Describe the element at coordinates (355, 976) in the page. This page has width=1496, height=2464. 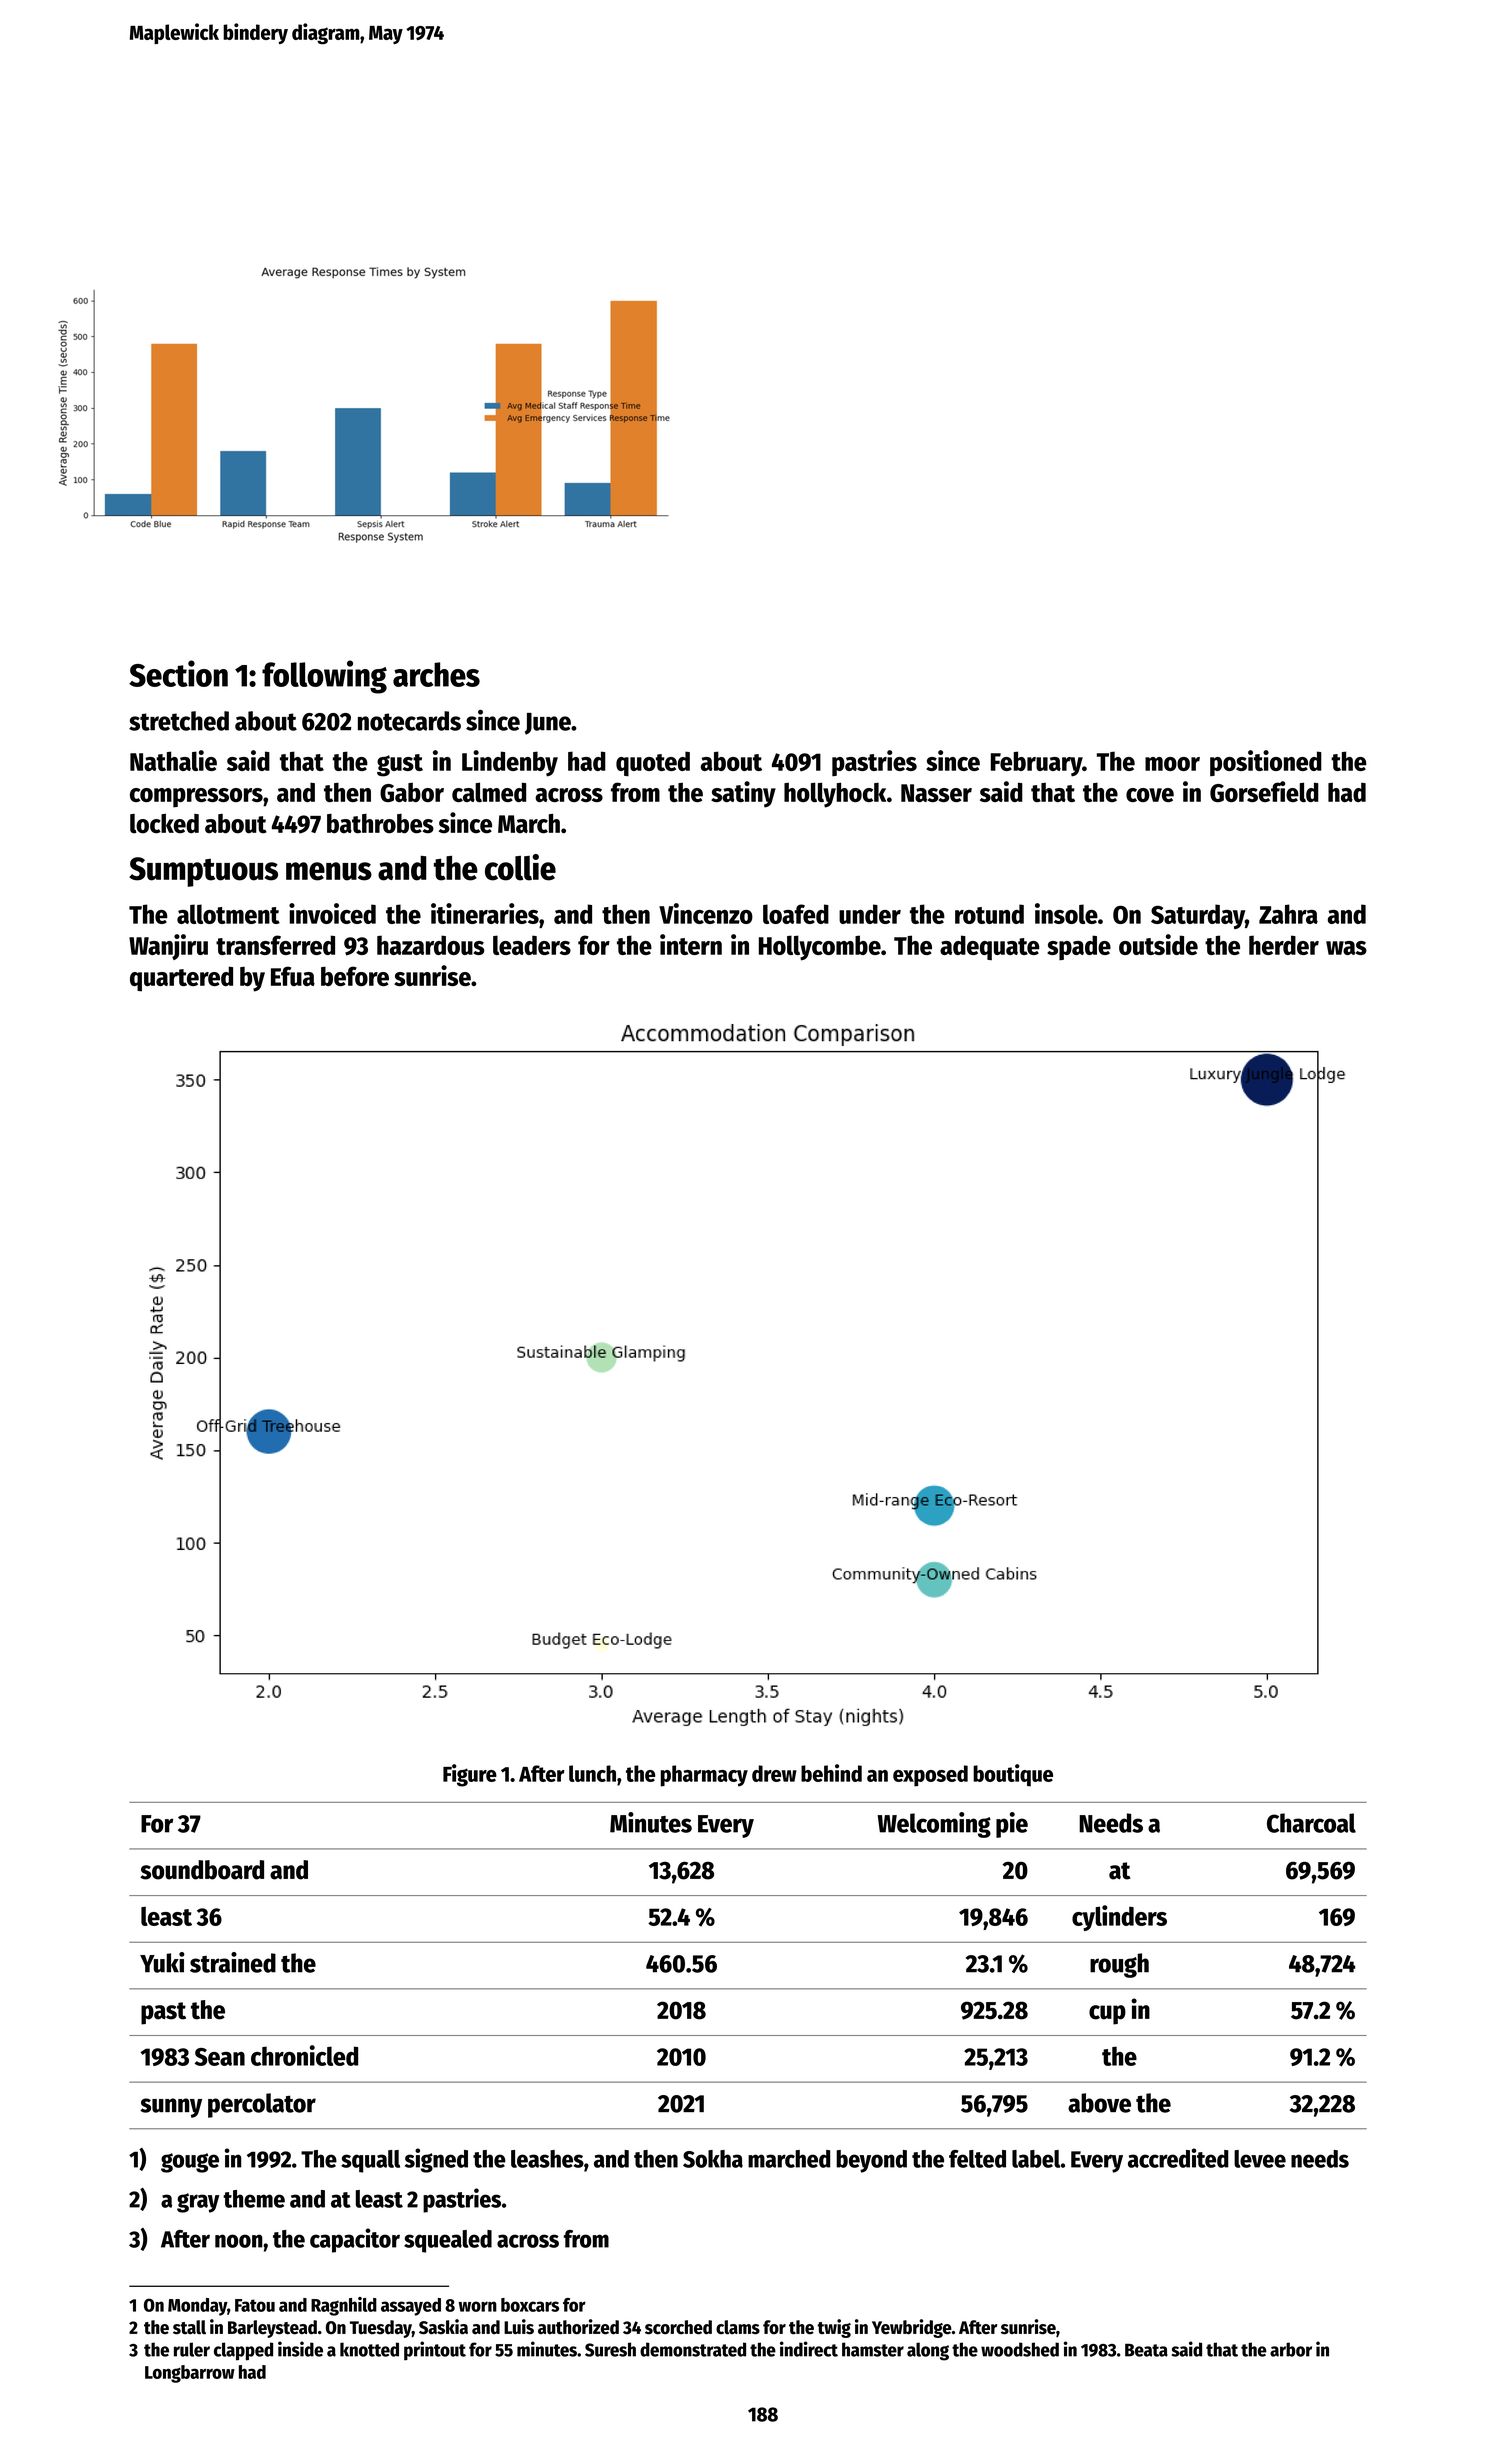
I see `before` at that location.
